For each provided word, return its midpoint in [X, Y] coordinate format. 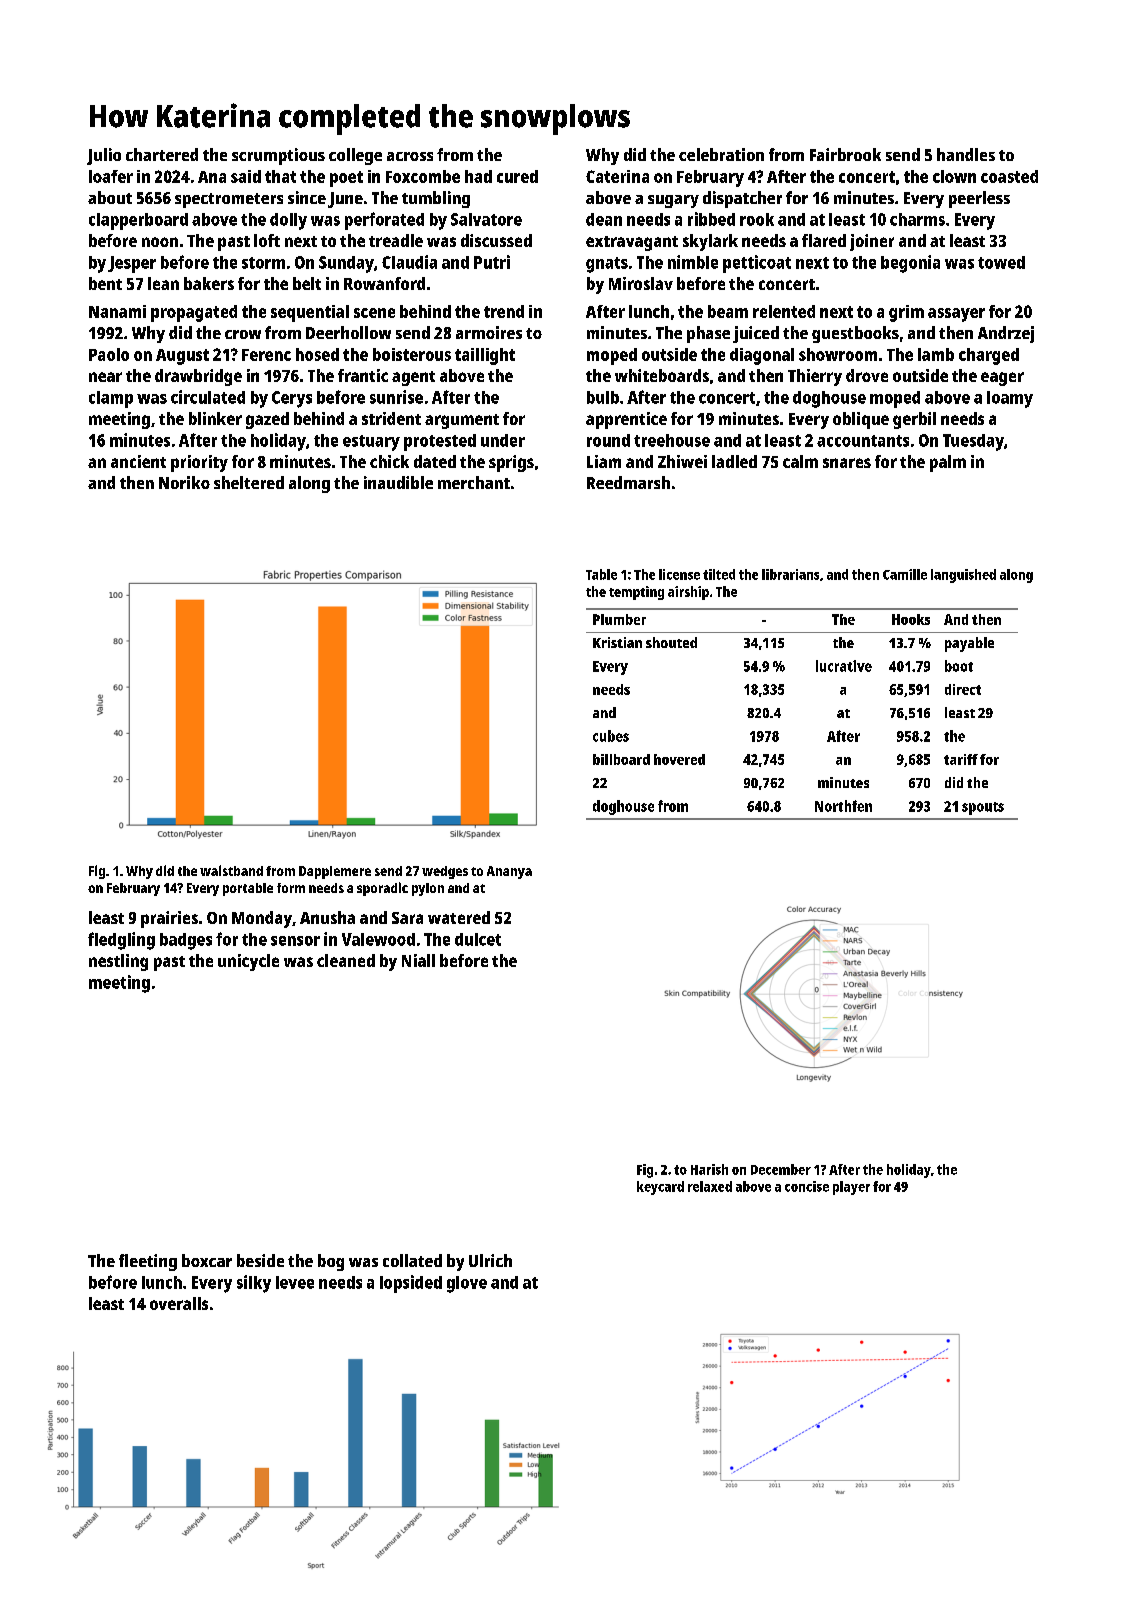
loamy [1010, 399]
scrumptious [278, 156]
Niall [418, 960]
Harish [709, 1169]
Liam [604, 461]
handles [966, 154]
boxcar [207, 1260]
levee [295, 1282]
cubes [611, 736]
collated [412, 1260]
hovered [679, 759]
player [851, 1188]
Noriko [184, 482]
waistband [231, 870]
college [355, 156]
